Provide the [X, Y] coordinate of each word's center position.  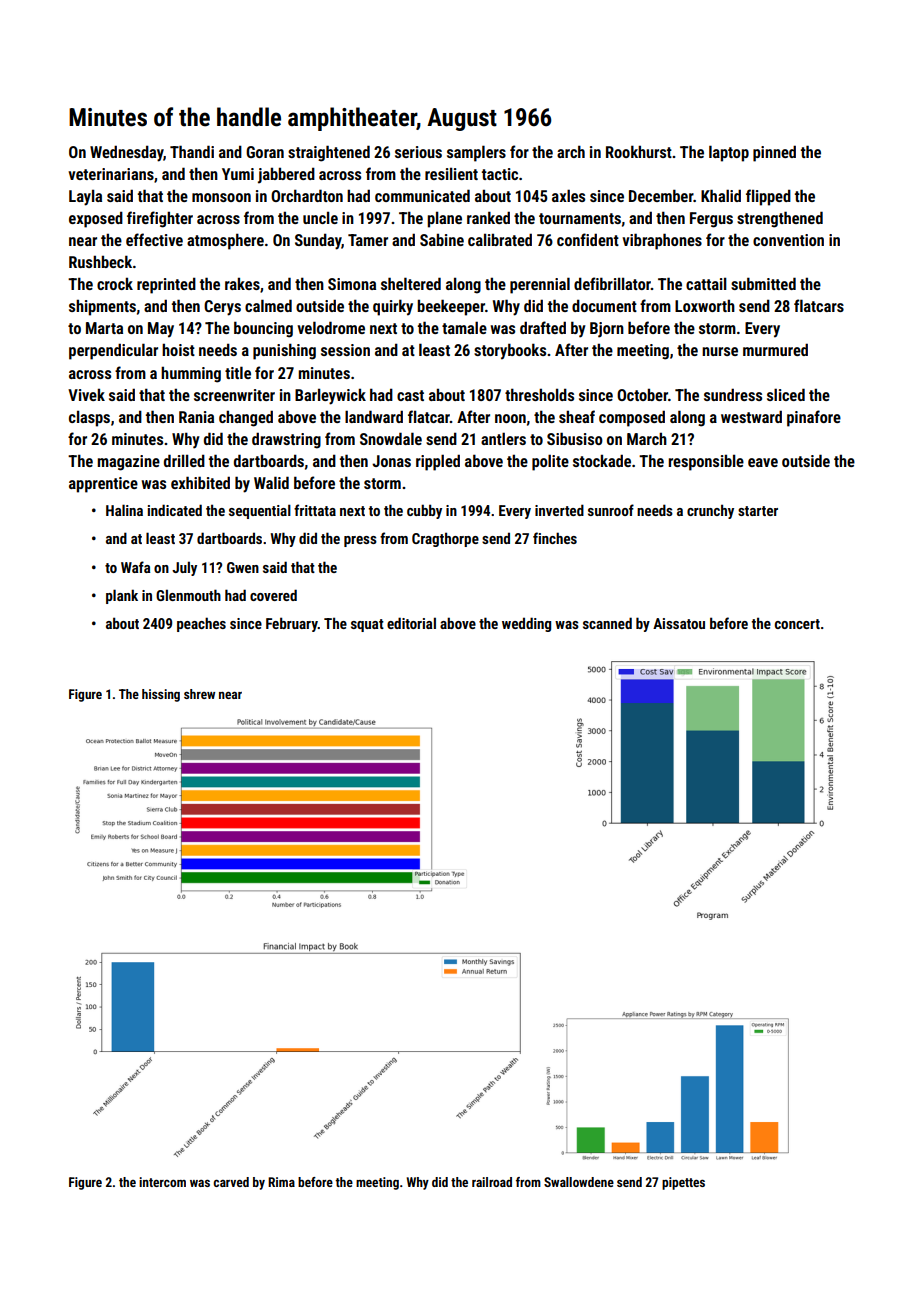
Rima [281, 1182]
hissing [161, 695]
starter [758, 511]
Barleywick [330, 396]
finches [555, 538]
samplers [476, 153]
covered [273, 595]
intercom [162, 1182]
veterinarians [111, 174]
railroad [492, 1182]
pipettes [683, 1183]
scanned [607, 623]
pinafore [814, 418]
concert [797, 624]
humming [191, 374]
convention [788, 240]
